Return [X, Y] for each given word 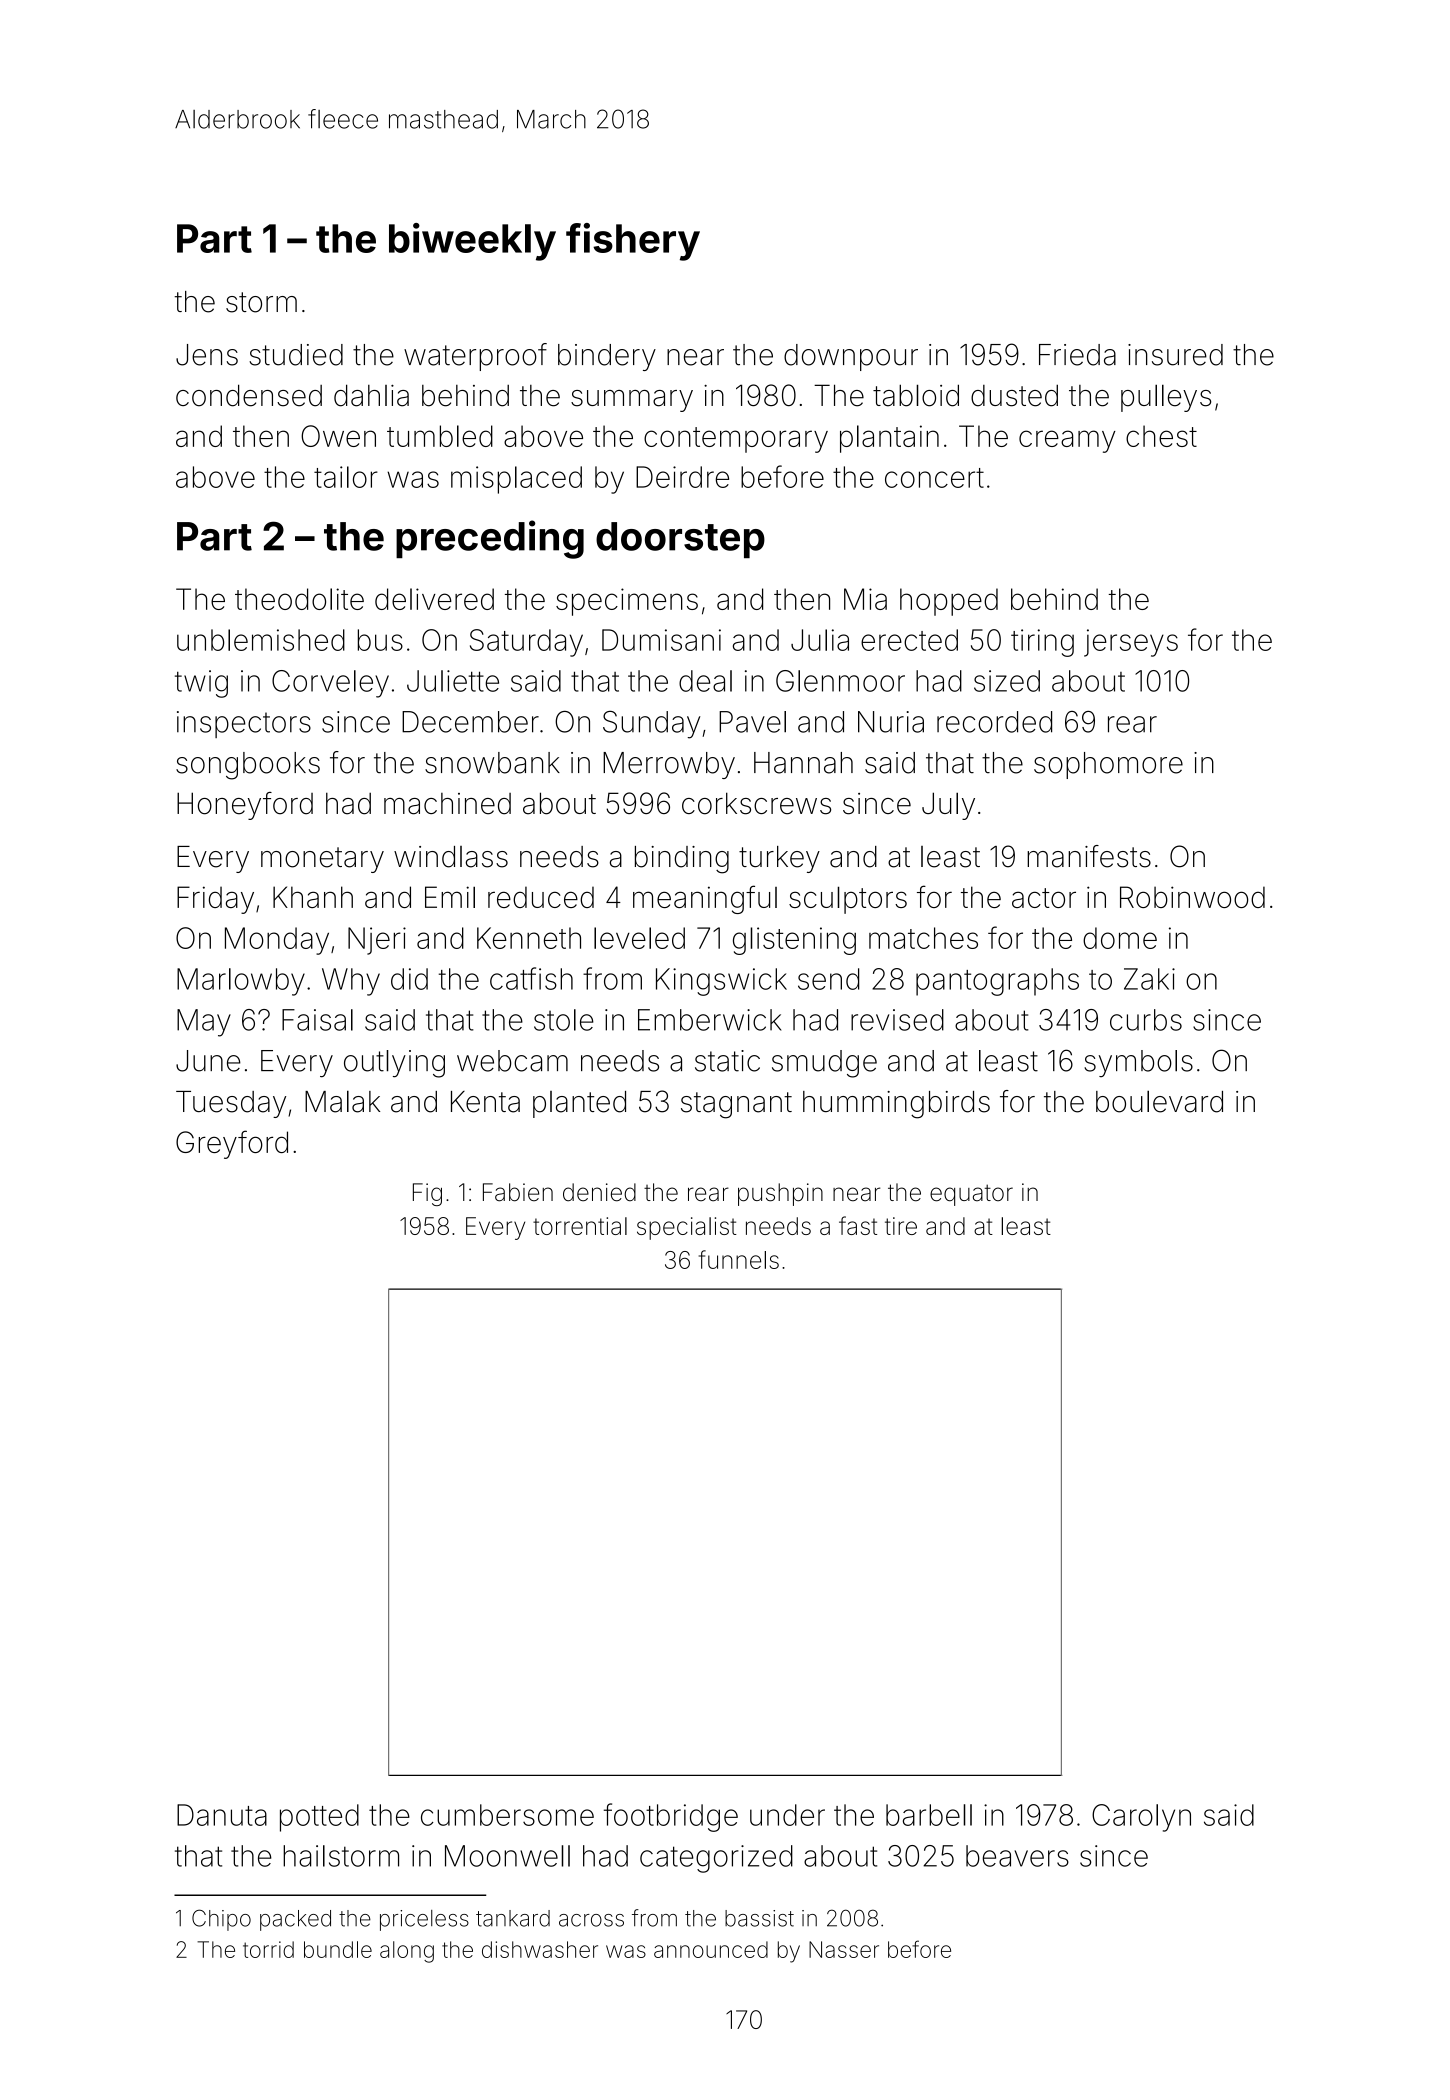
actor [1044, 898]
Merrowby [669, 765]
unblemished [261, 640]
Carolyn [1141, 1818]
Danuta [222, 1815]
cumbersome [507, 1815]
